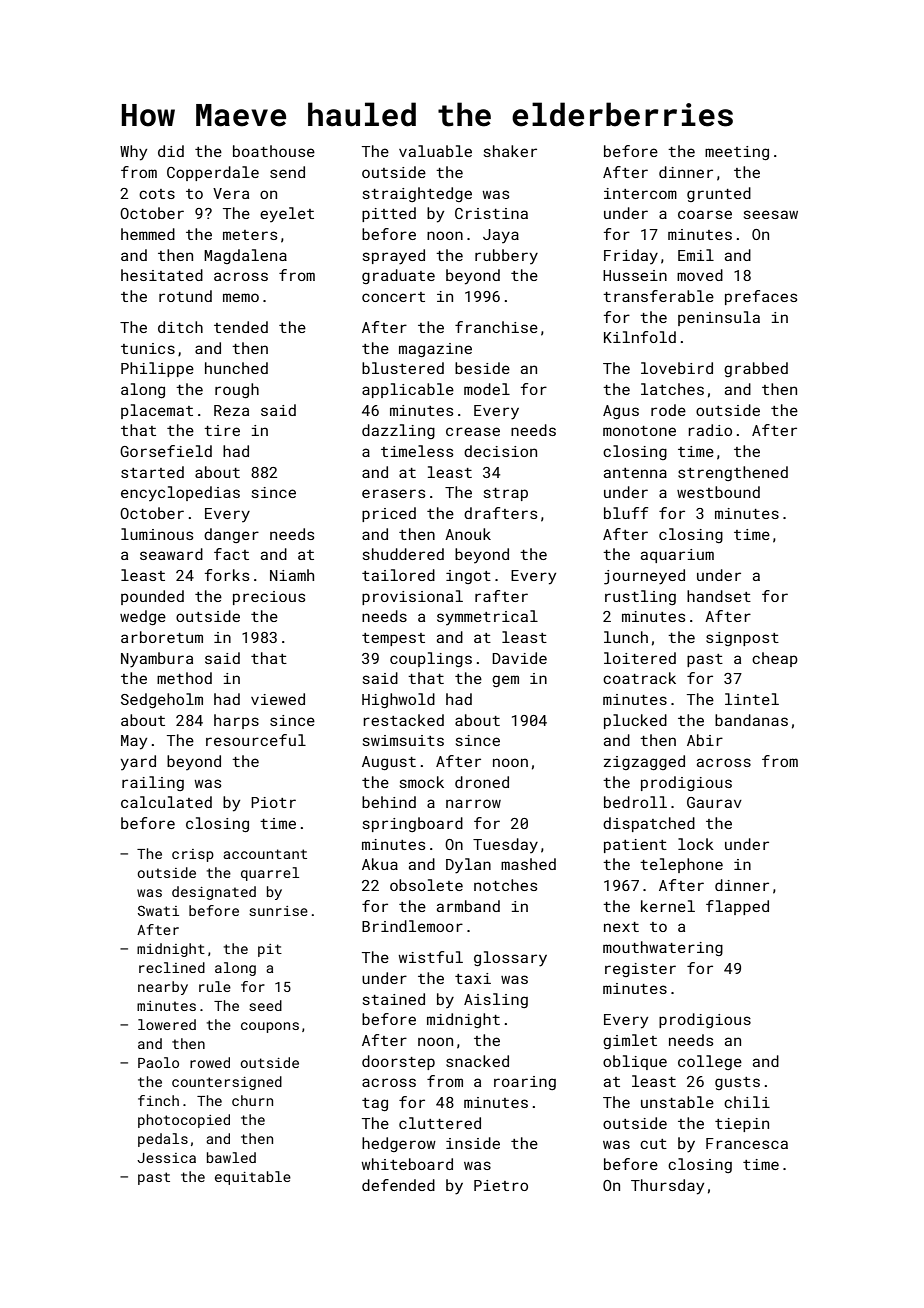 The image size is (924, 1308). Describe the element at coordinates (256, 740) in the screenshot. I see `resourceful` at that location.
